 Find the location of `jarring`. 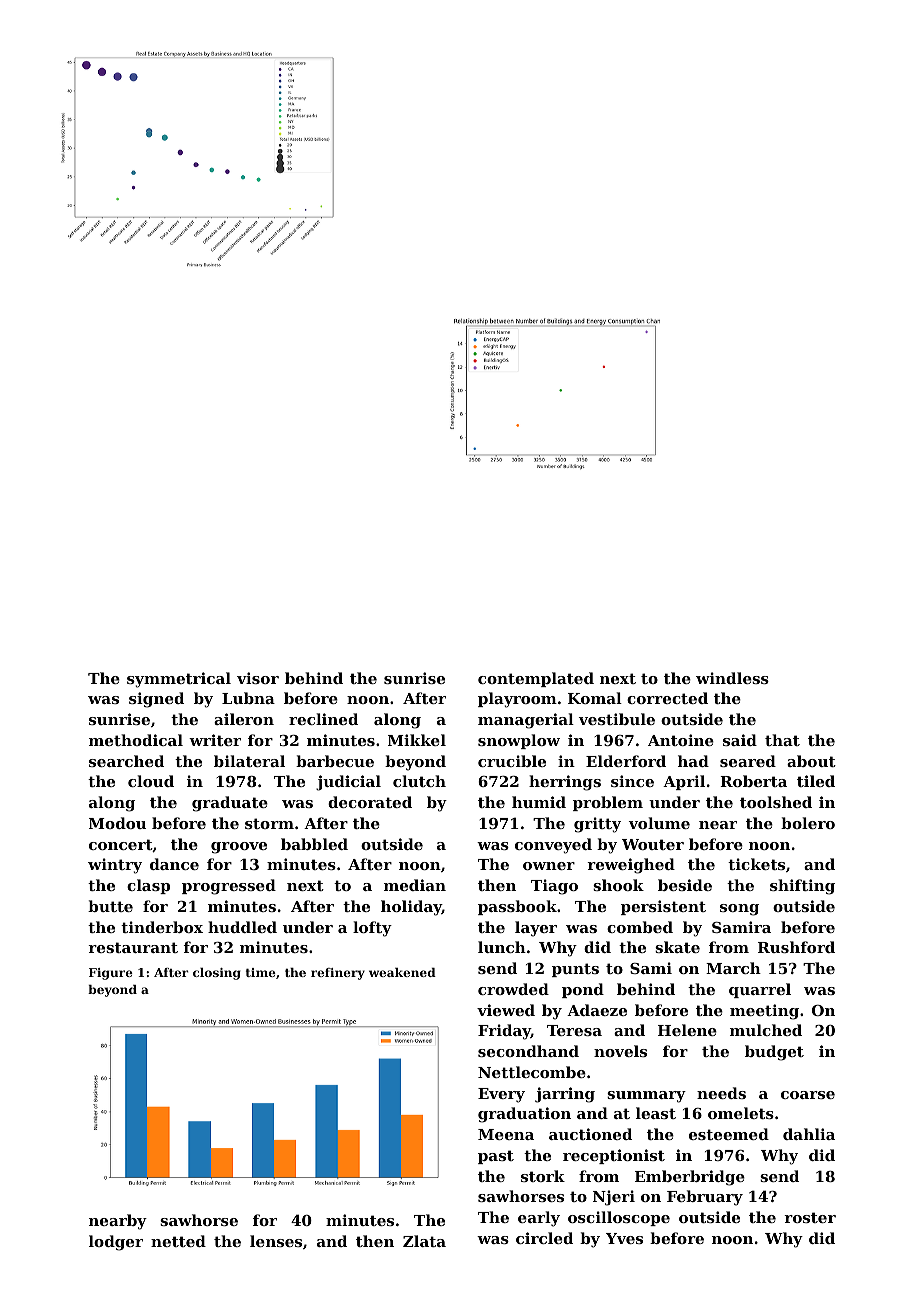

jarring is located at coordinates (565, 1095).
